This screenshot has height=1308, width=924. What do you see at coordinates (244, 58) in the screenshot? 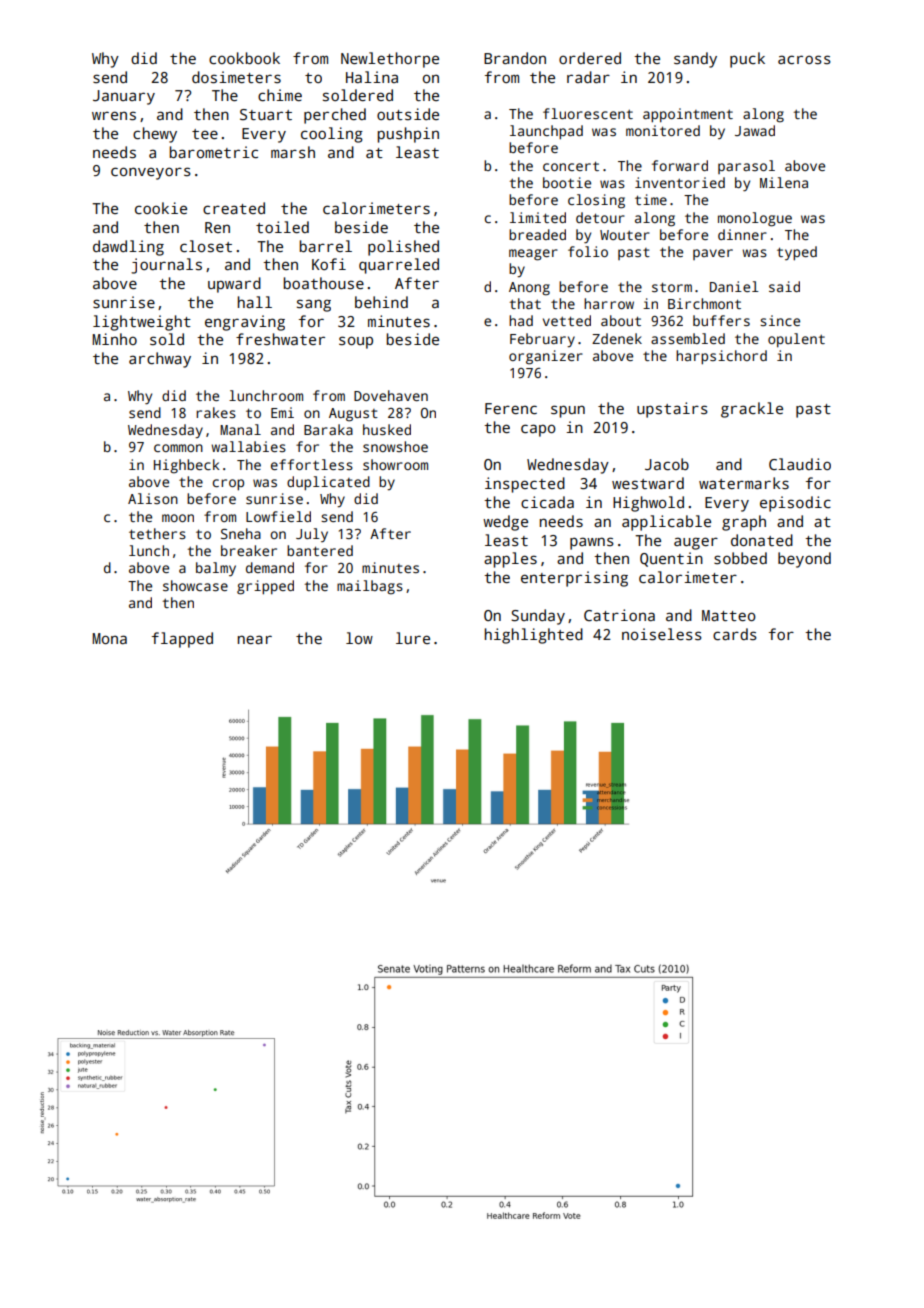
I see `cookbook` at bounding box center [244, 58].
